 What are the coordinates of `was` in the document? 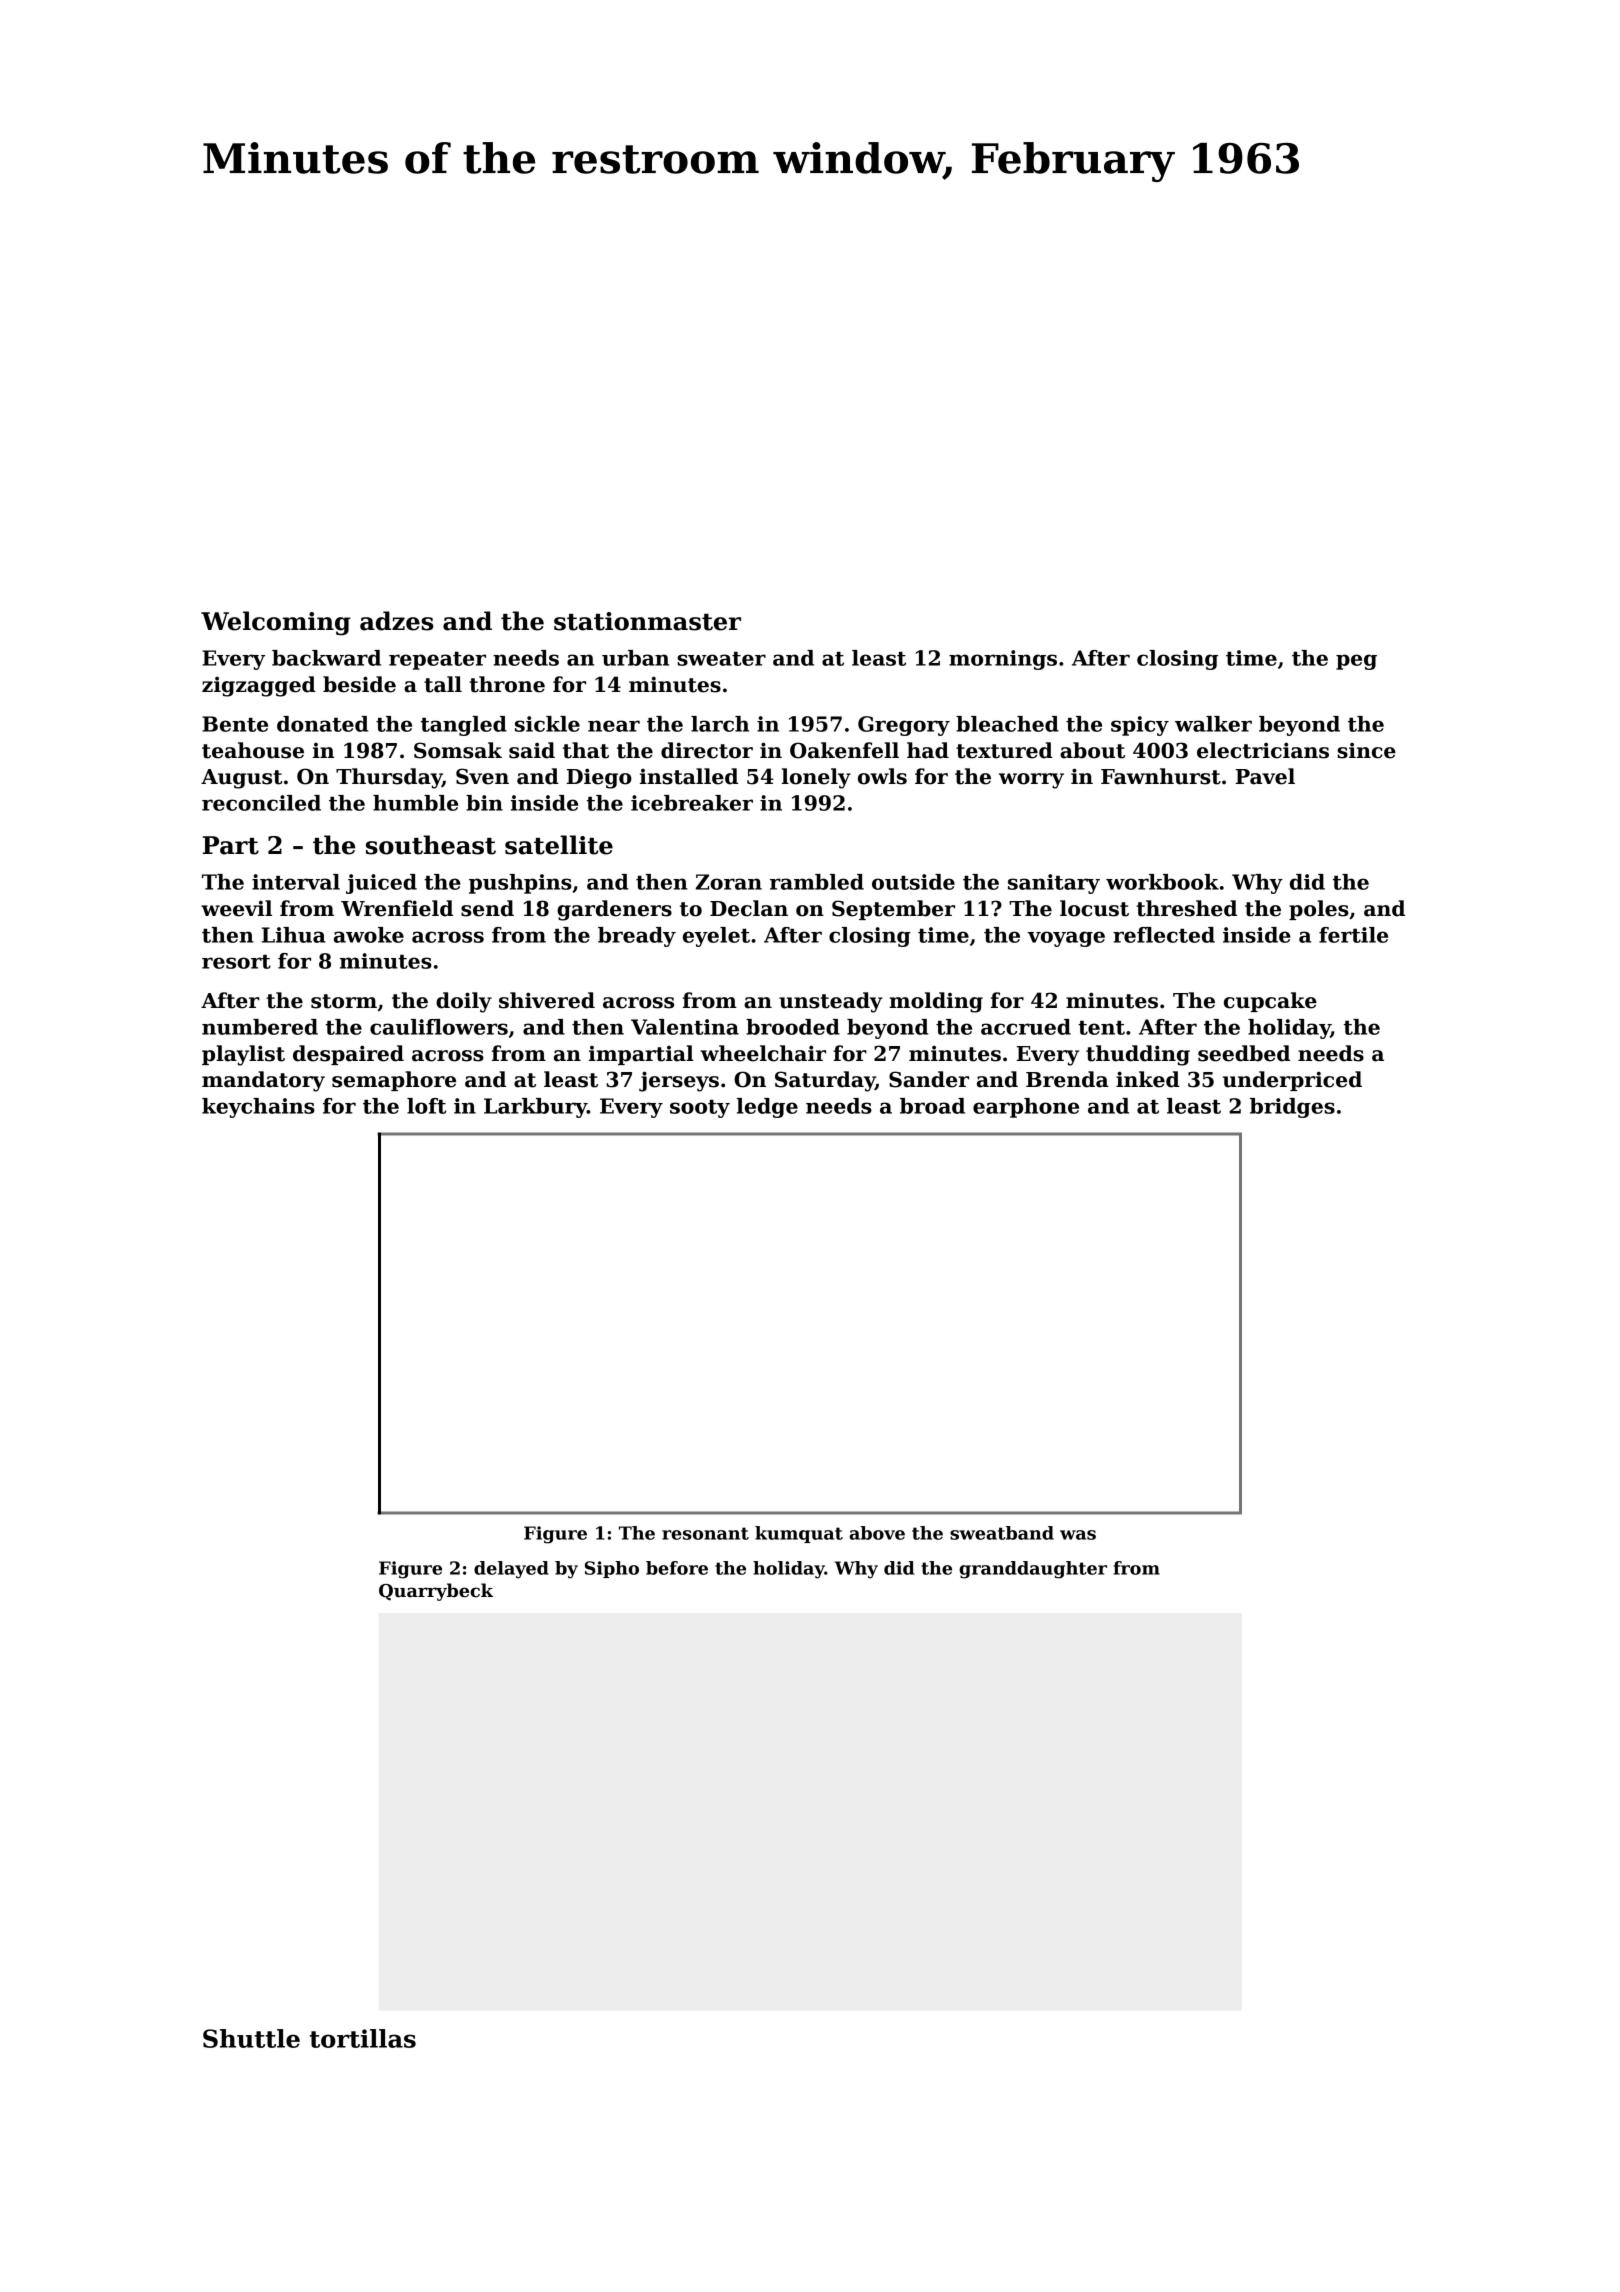 It's located at (1078, 1535).
